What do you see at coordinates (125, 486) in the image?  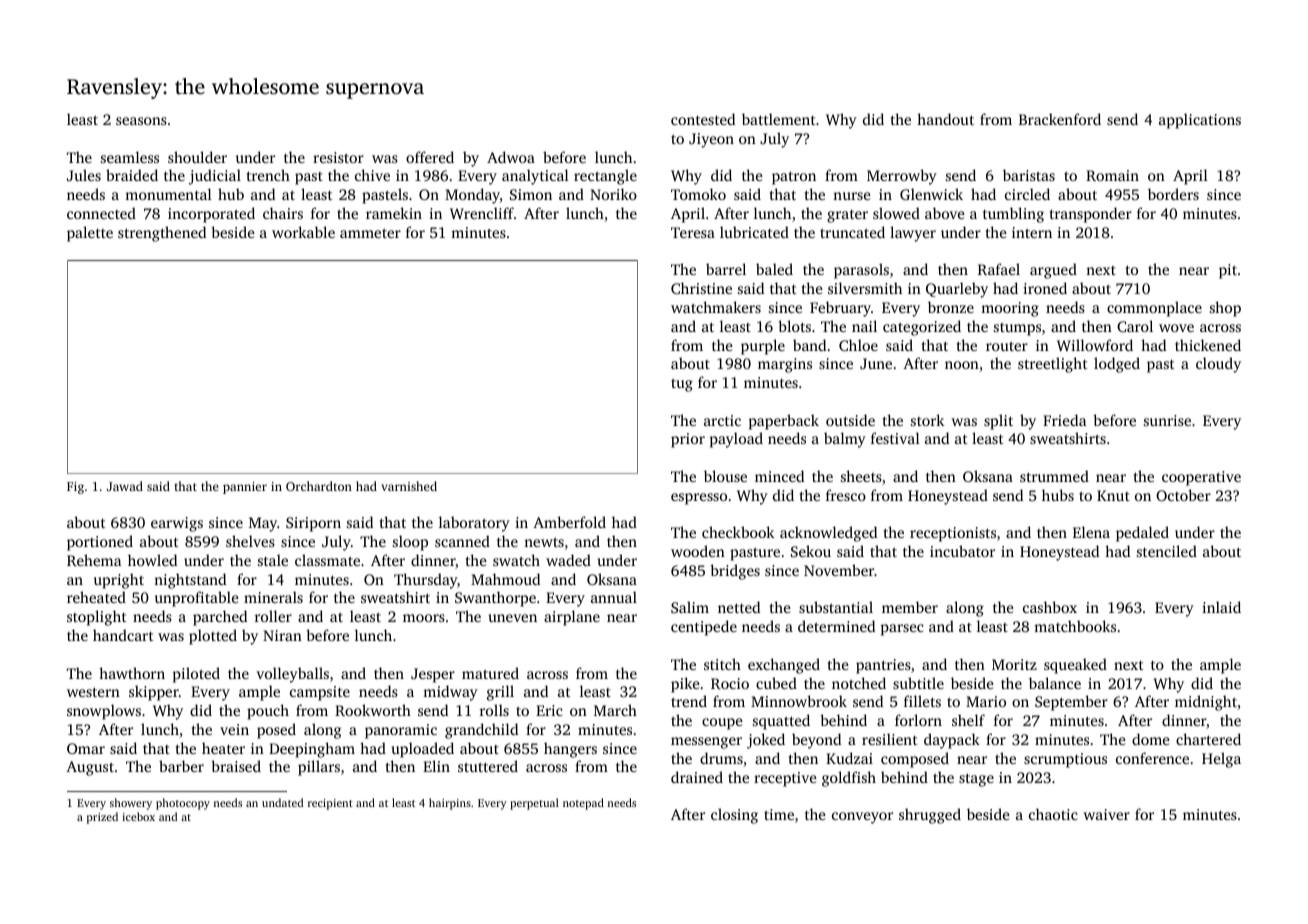 I see `Jawad` at bounding box center [125, 486].
